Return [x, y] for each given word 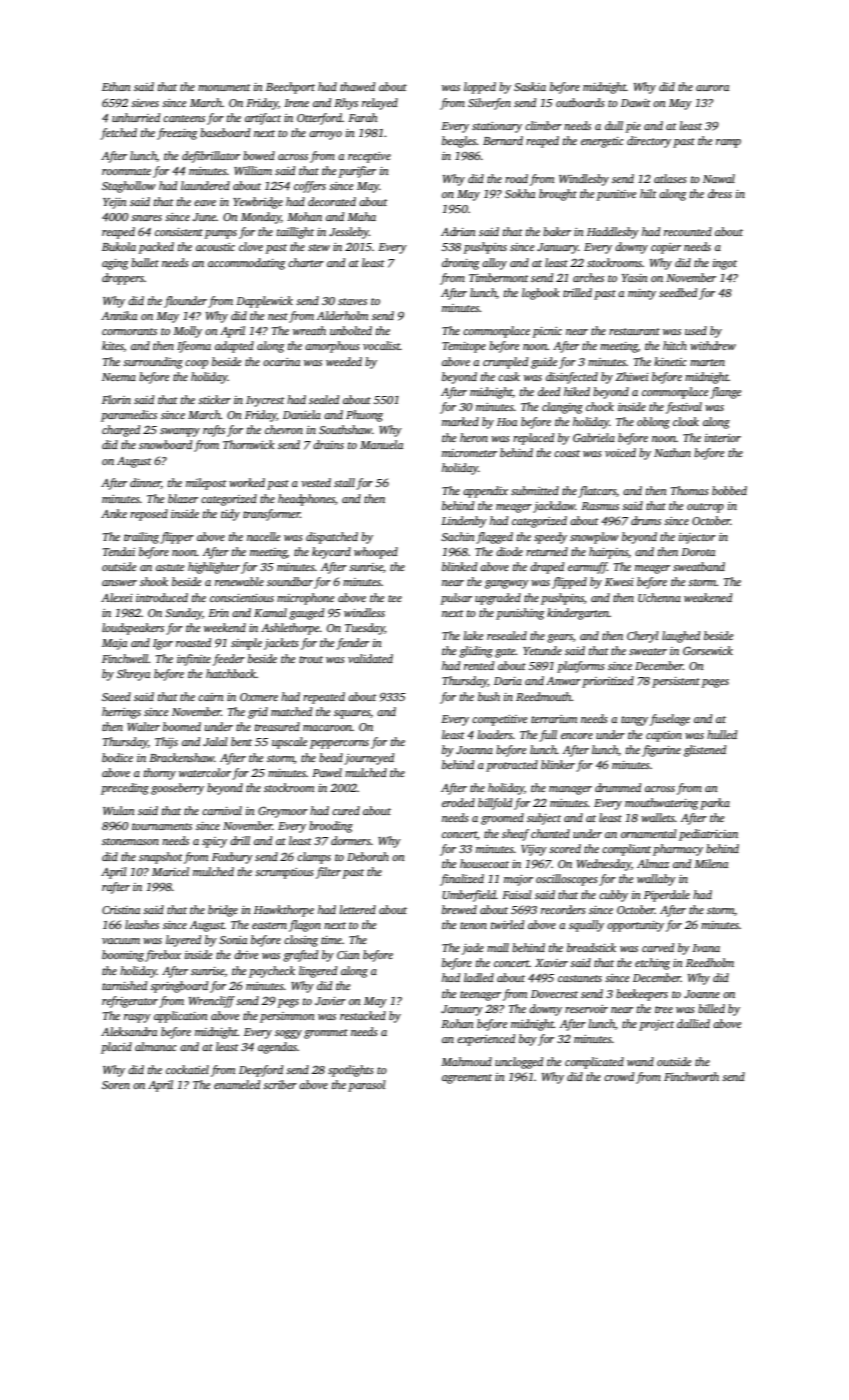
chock [600, 406]
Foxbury [232, 858]
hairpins [608, 553]
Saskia [530, 86]
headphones [306, 500]
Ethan [116, 86]
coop [196, 364]
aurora [712, 88]
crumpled [505, 363]
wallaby [656, 880]
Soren [116, 1085]
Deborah [368, 856]
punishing [520, 614]
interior [723, 438]
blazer [183, 498]
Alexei [117, 597]
